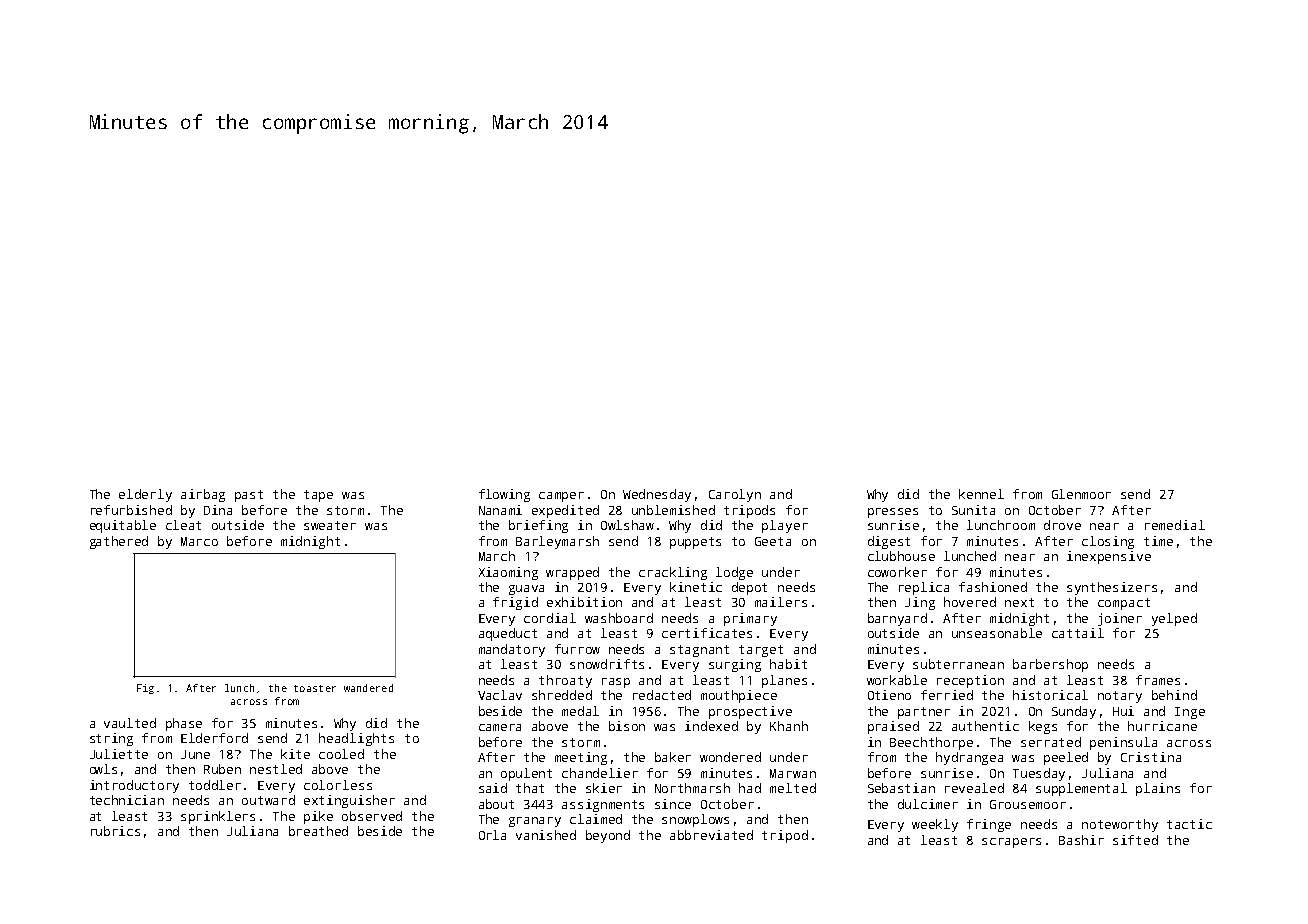 The image size is (1308, 924). I want to click on digest, so click(889, 542).
